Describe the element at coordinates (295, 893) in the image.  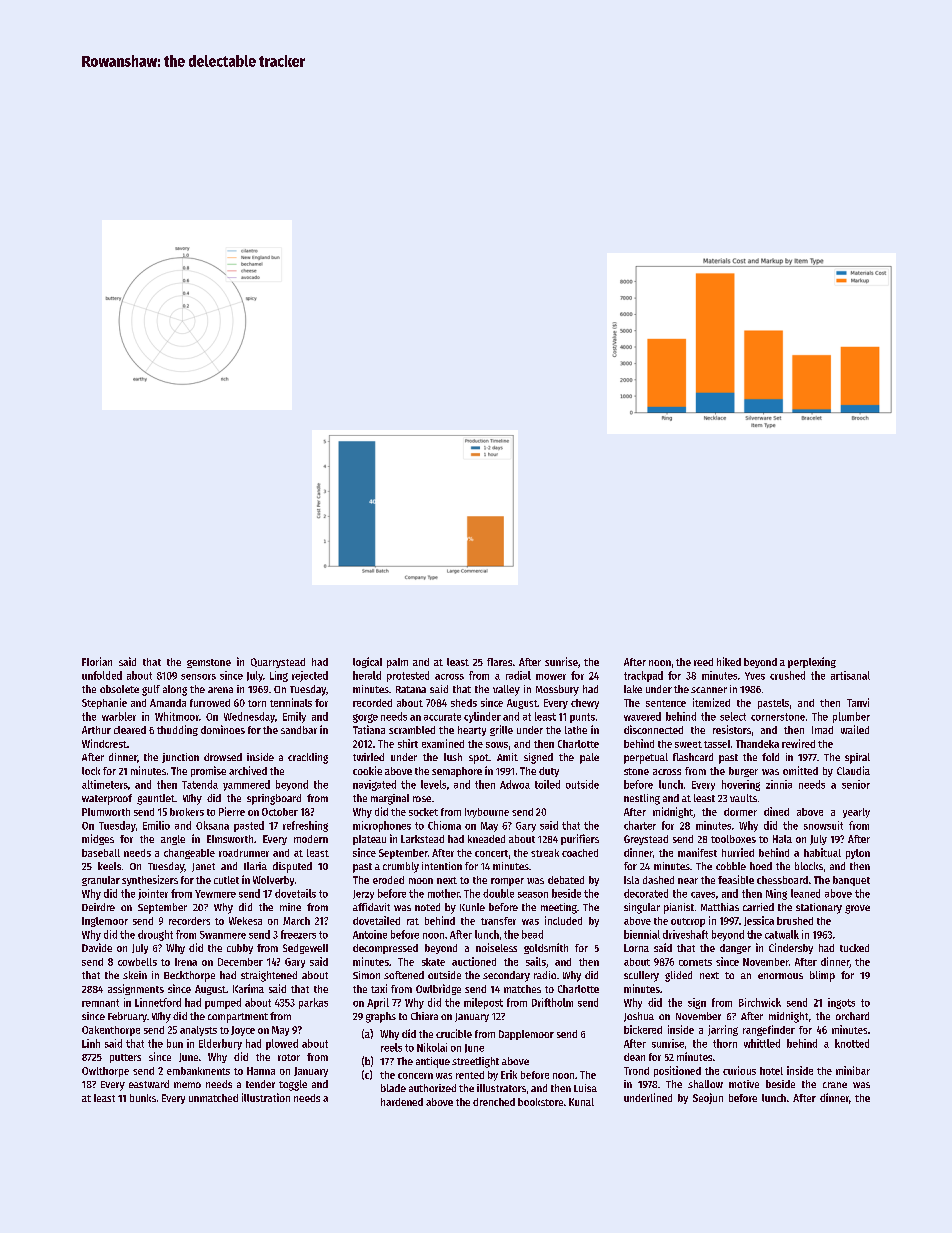
I see `dovetails` at that location.
